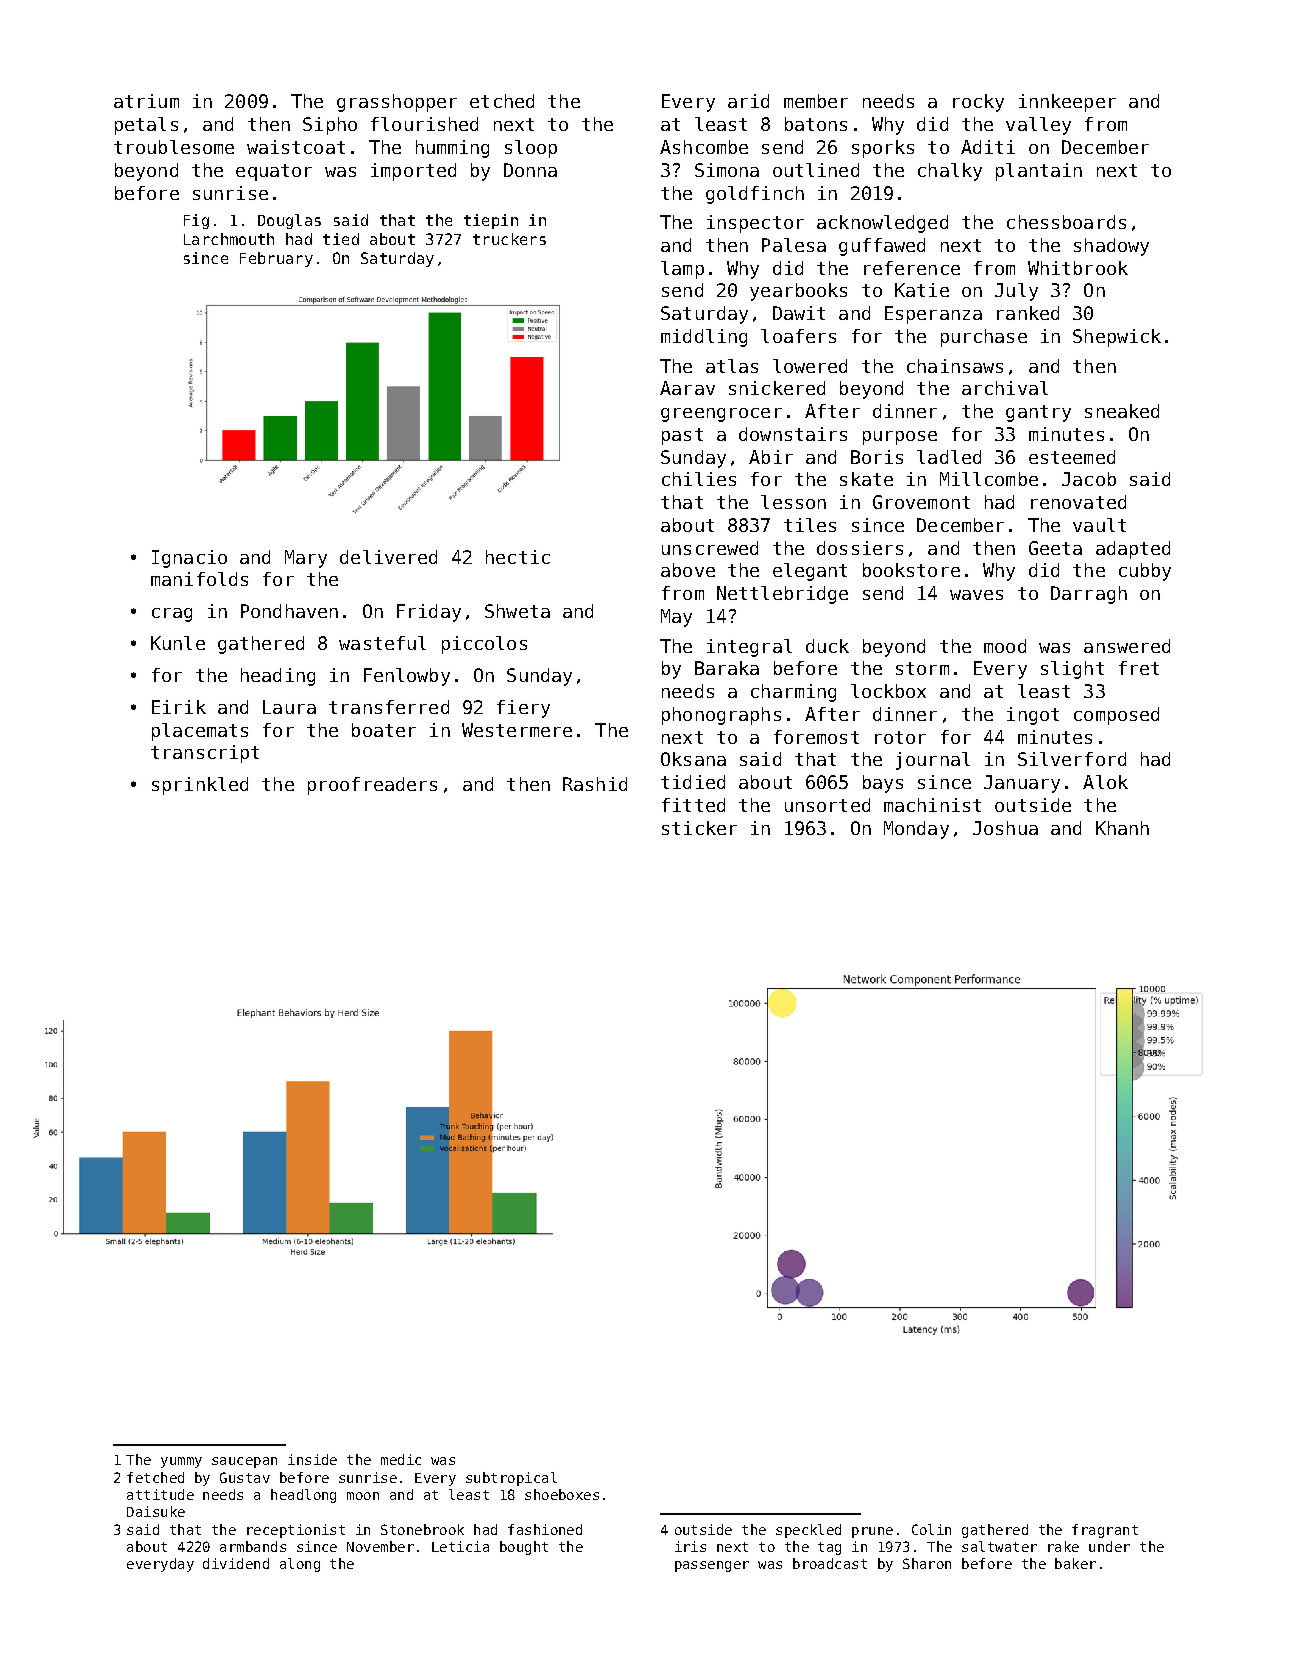  What do you see at coordinates (341, 239) in the screenshot?
I see `tied` at bounding box center [341, 239].
